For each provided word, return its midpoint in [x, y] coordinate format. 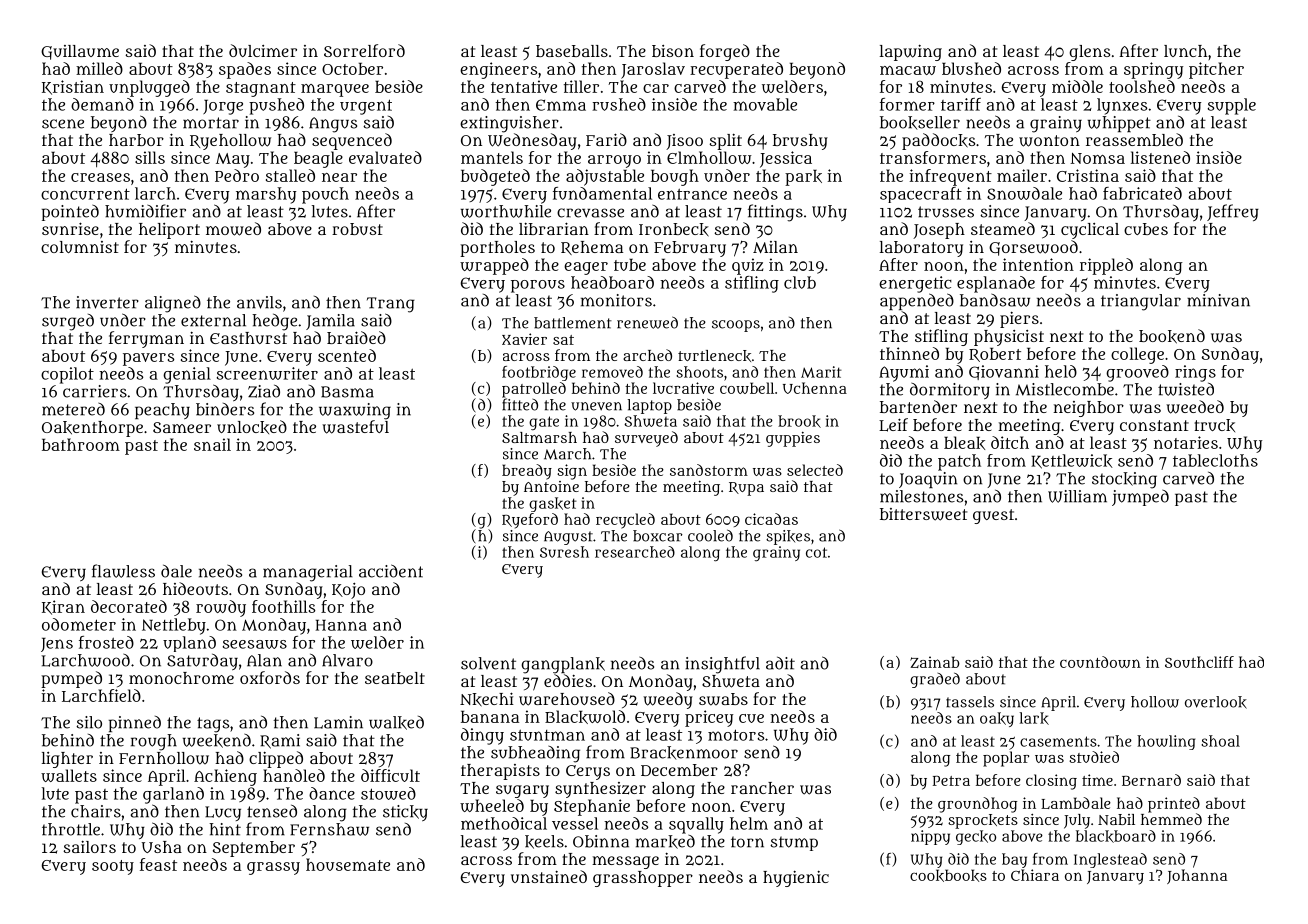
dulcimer [263, 50]
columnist [80, 247]
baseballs [572, 51]
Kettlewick [1072, 461]
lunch [1185, 51]
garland [173, 795]
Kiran [63, 607]
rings [1195, 373]
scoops [736, 326]
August [568, 538]
